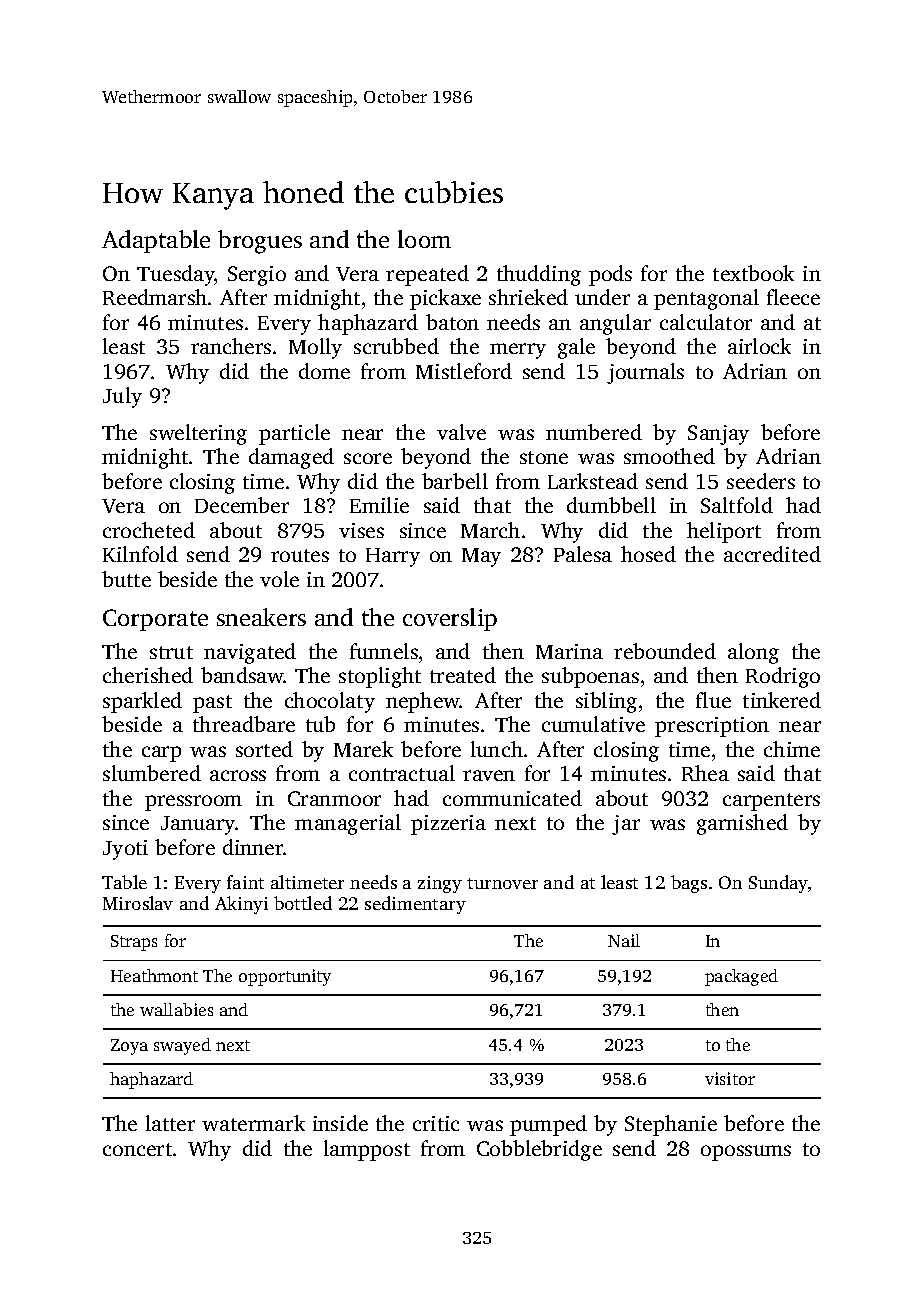  I want to click on barbell, so click(455, 481).
